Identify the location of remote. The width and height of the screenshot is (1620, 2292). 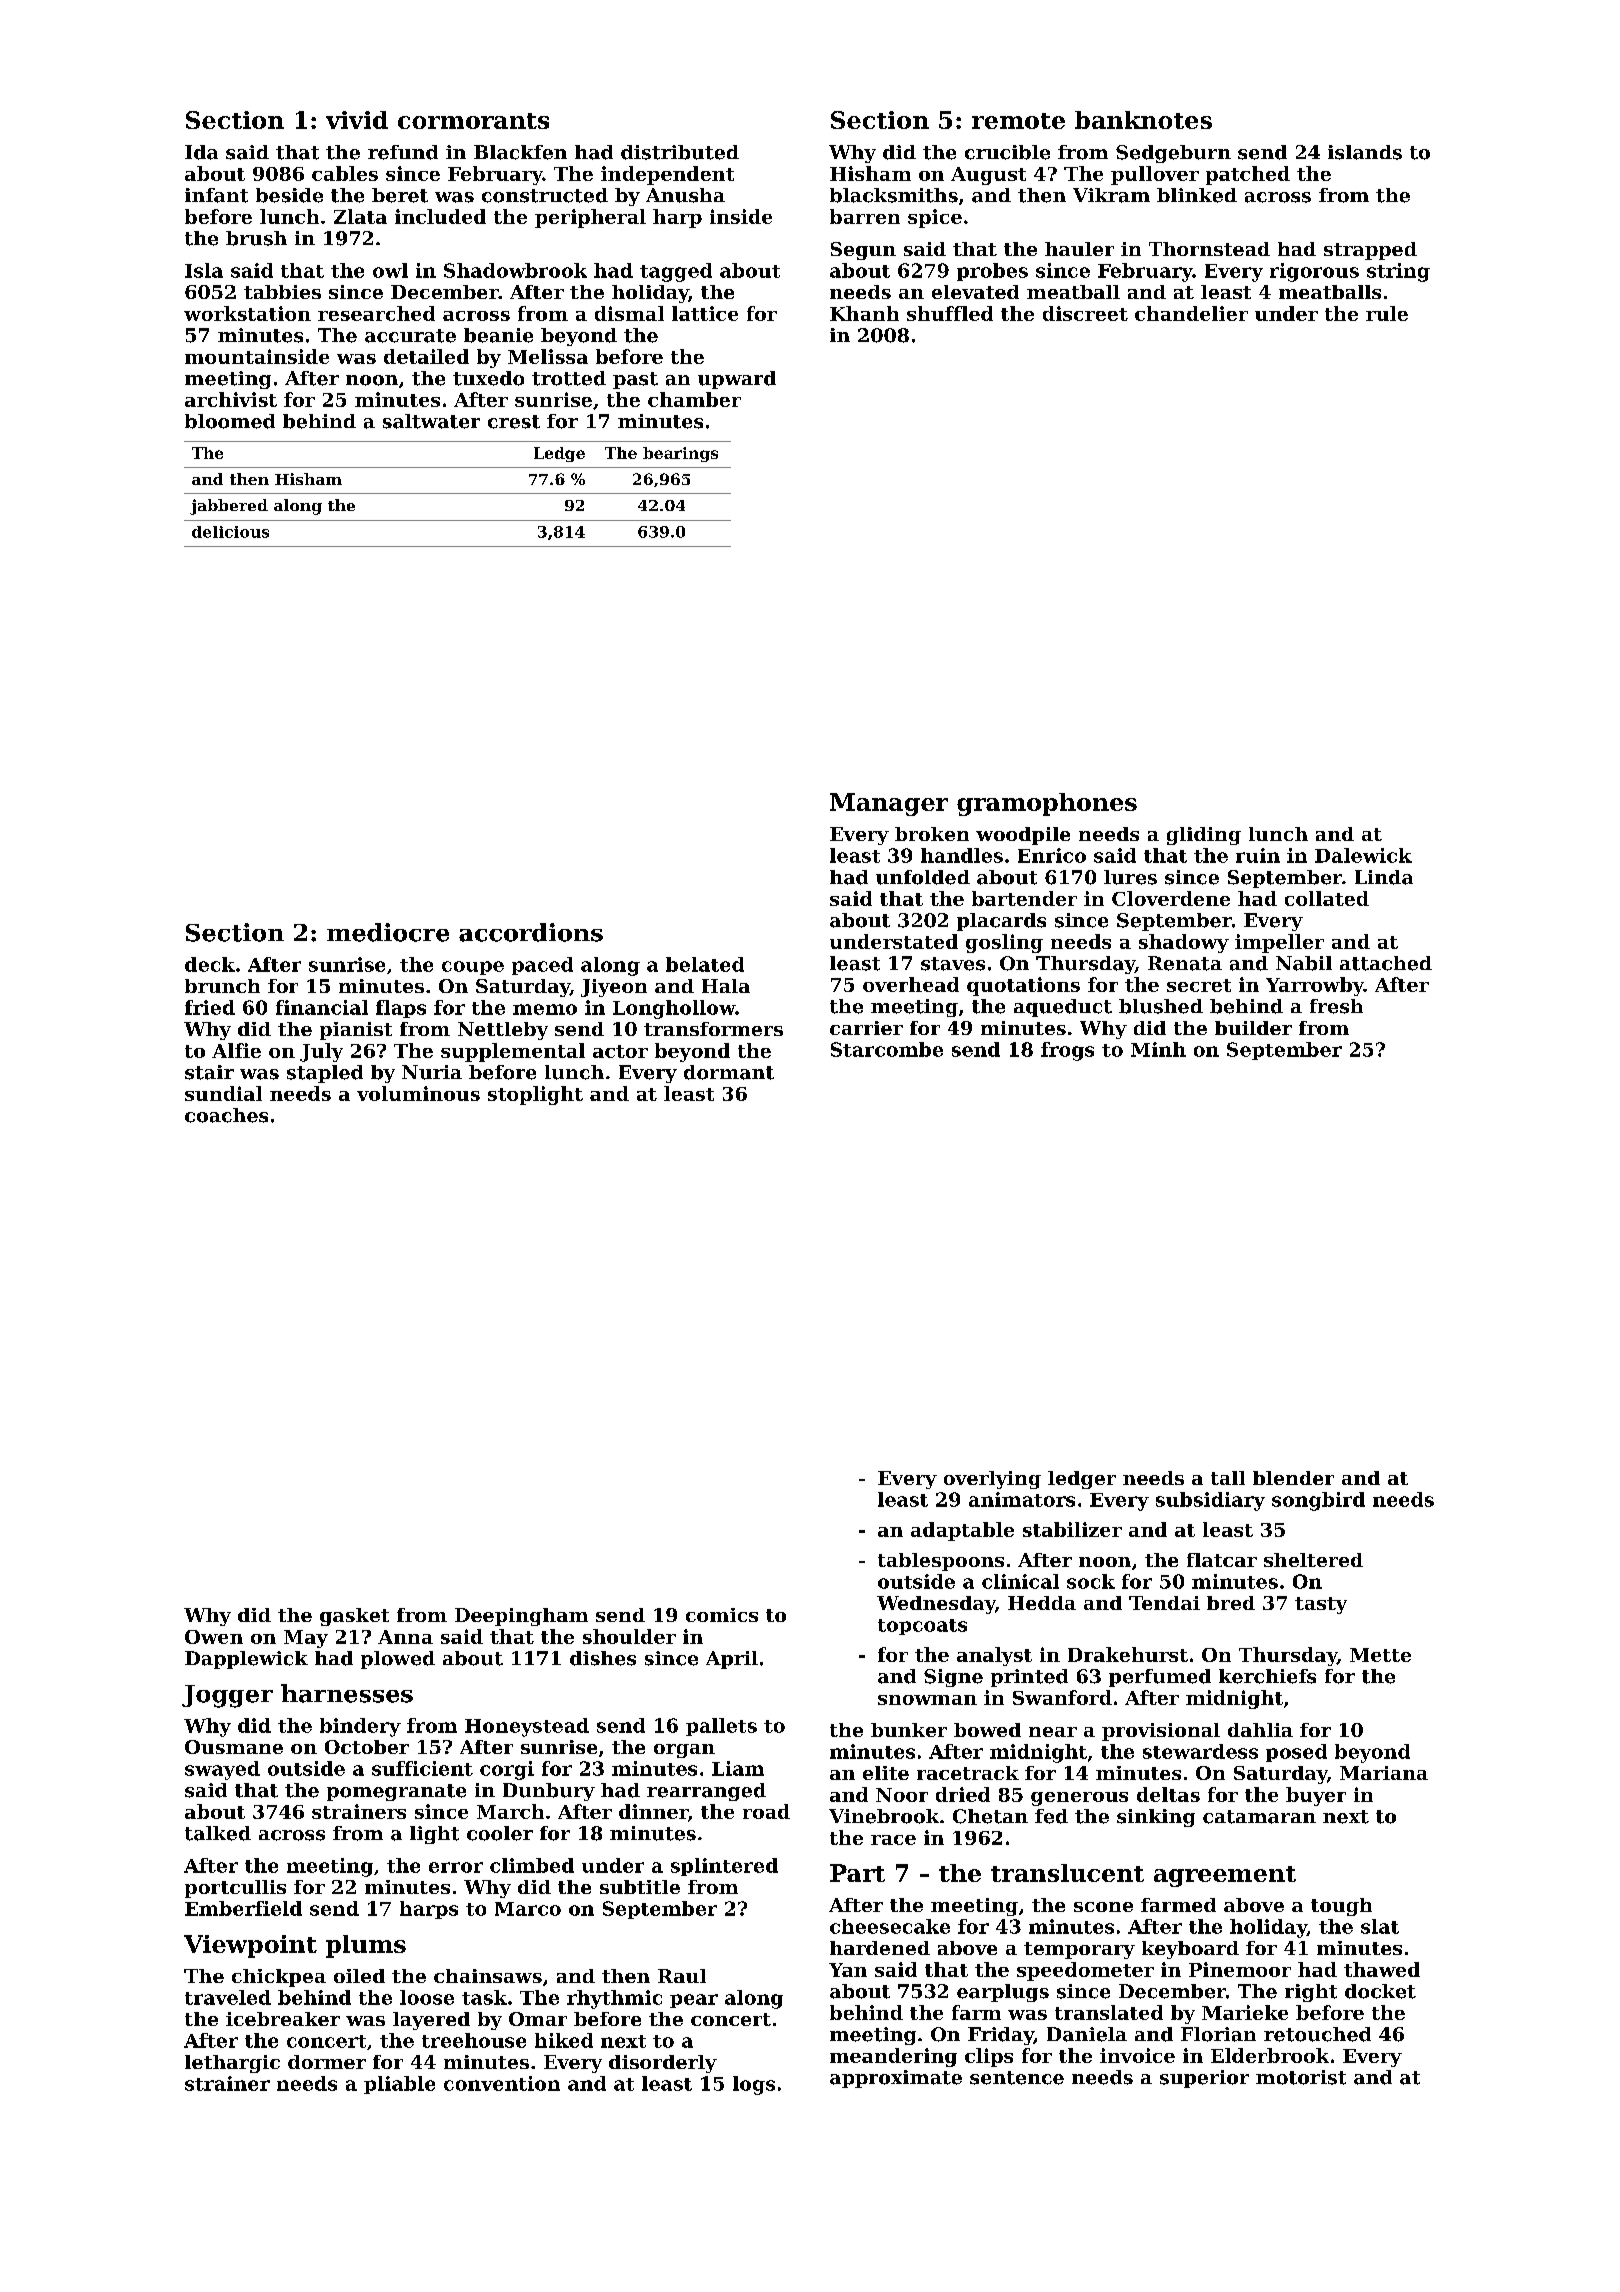
(1018, 121).
